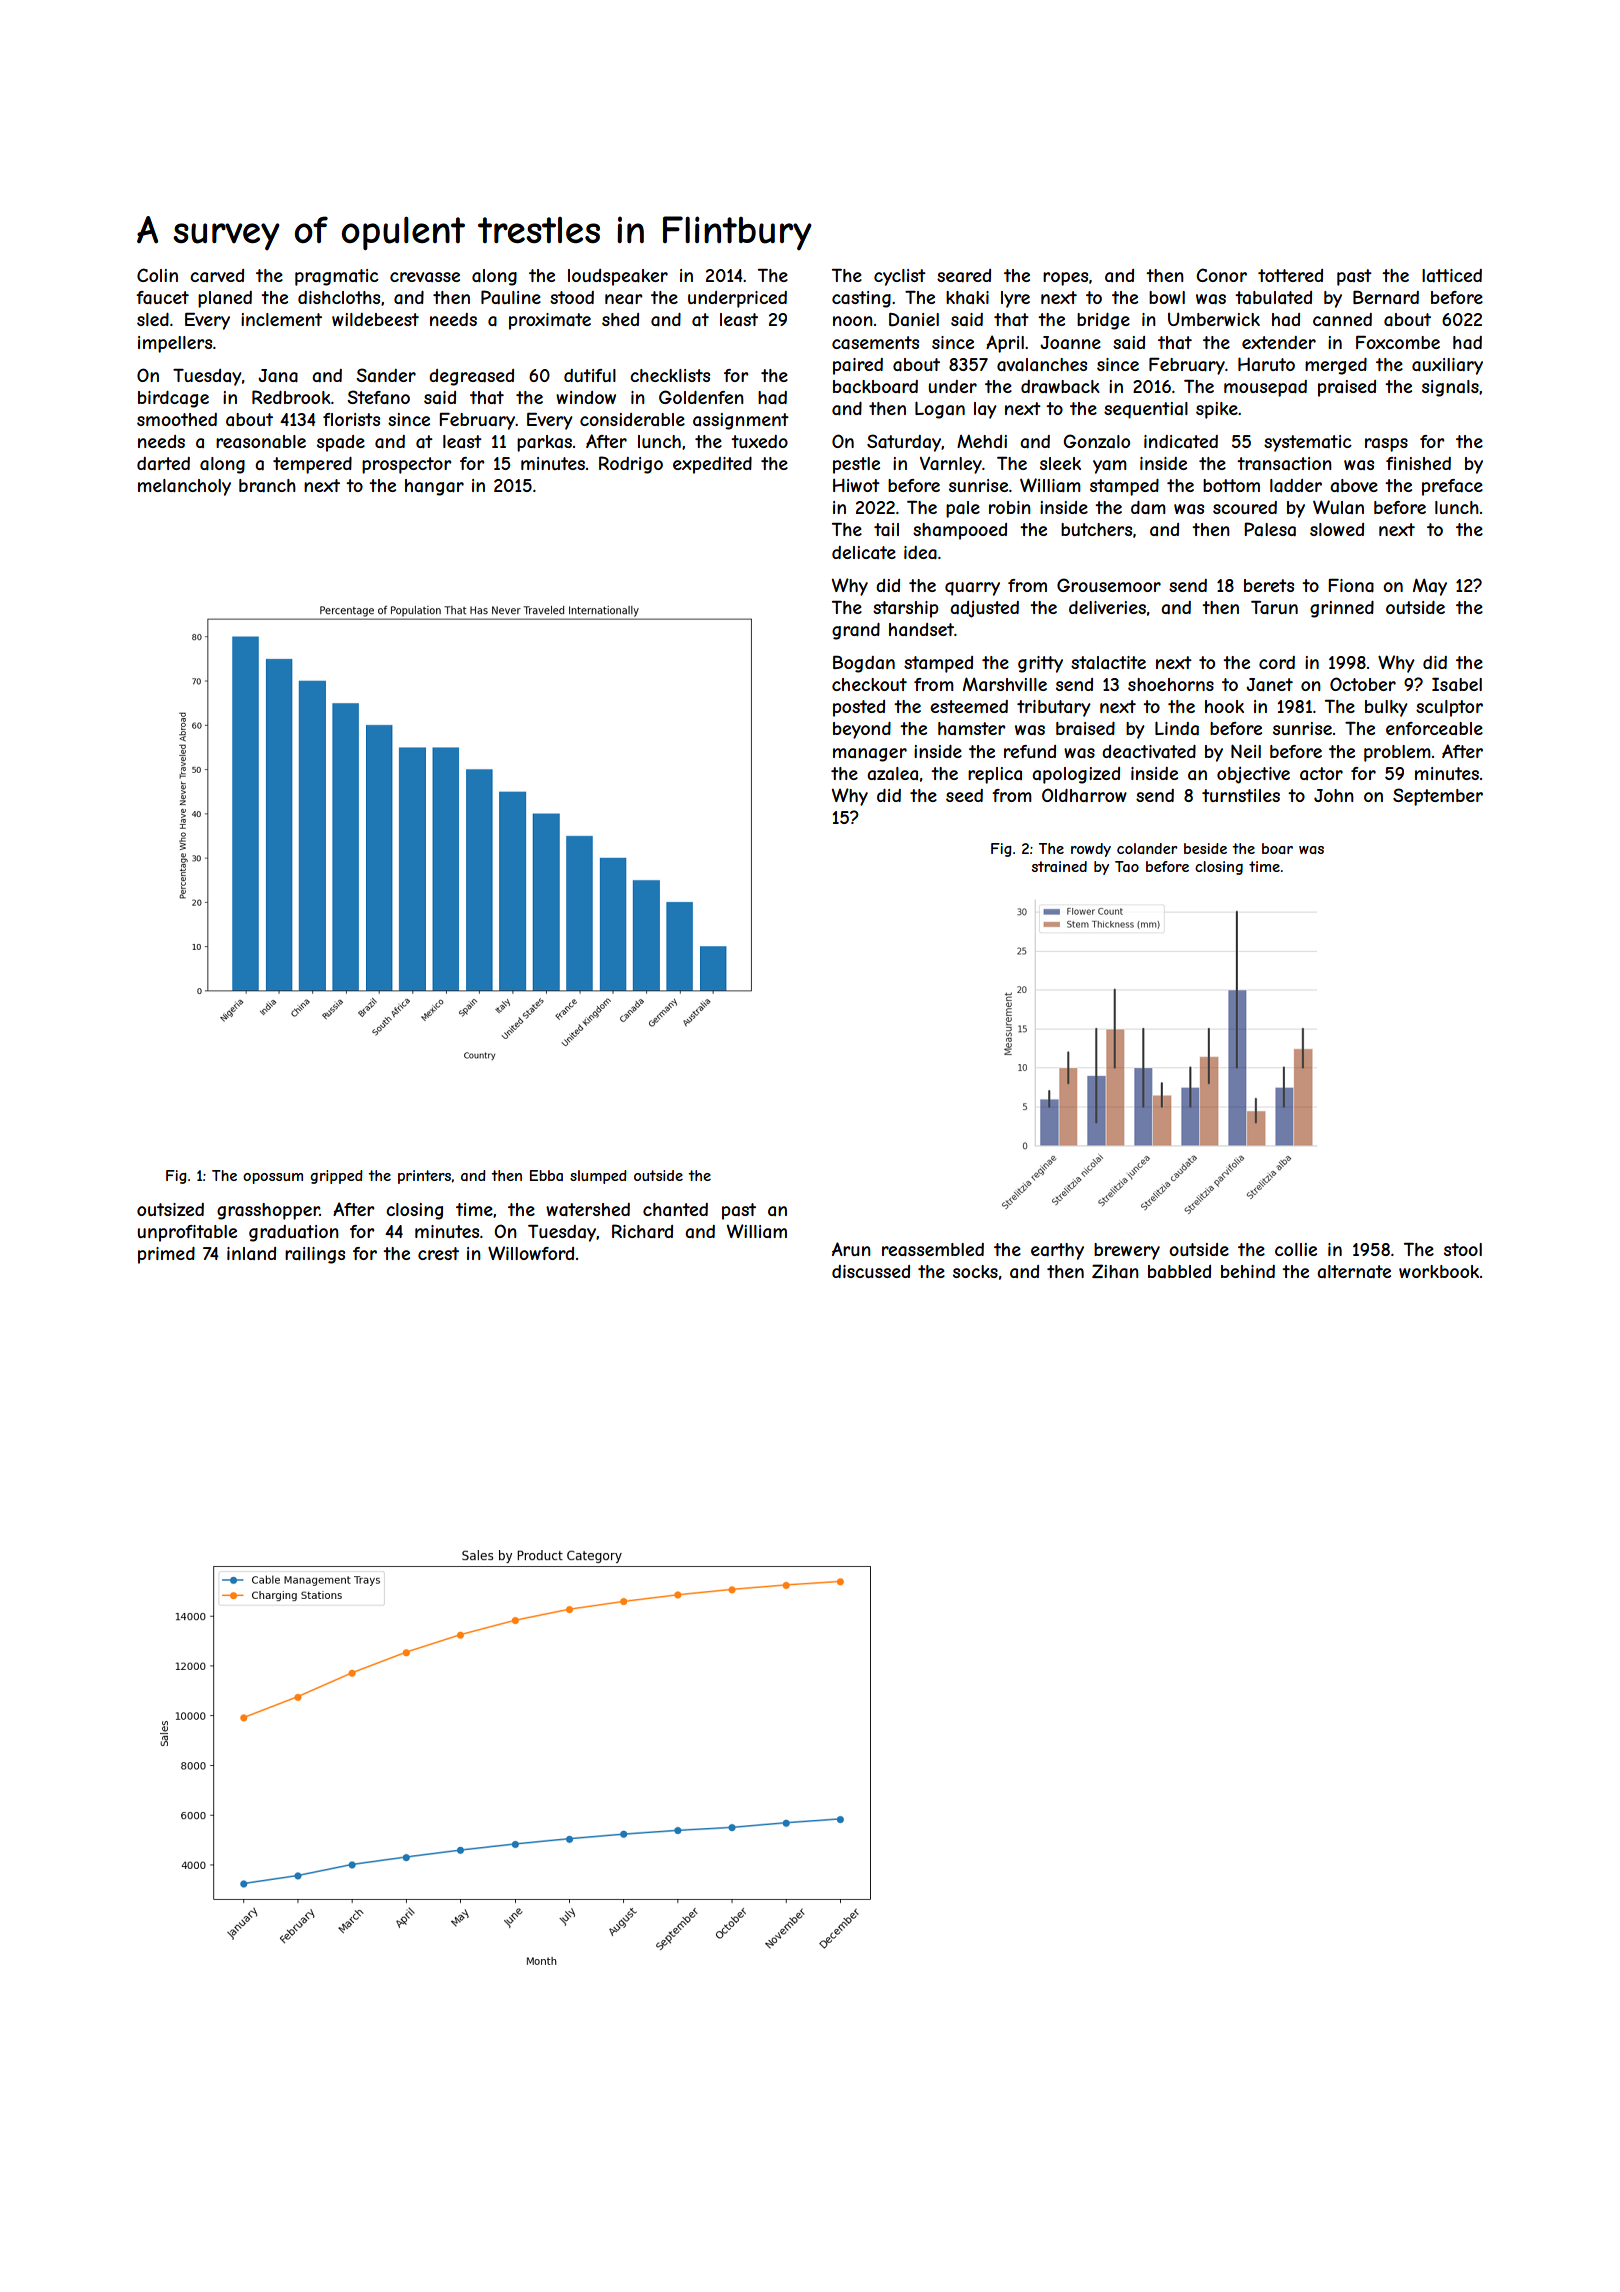 This screenshot has width=1620, height=2292. I want to click on hangar, so click(434, 487).
